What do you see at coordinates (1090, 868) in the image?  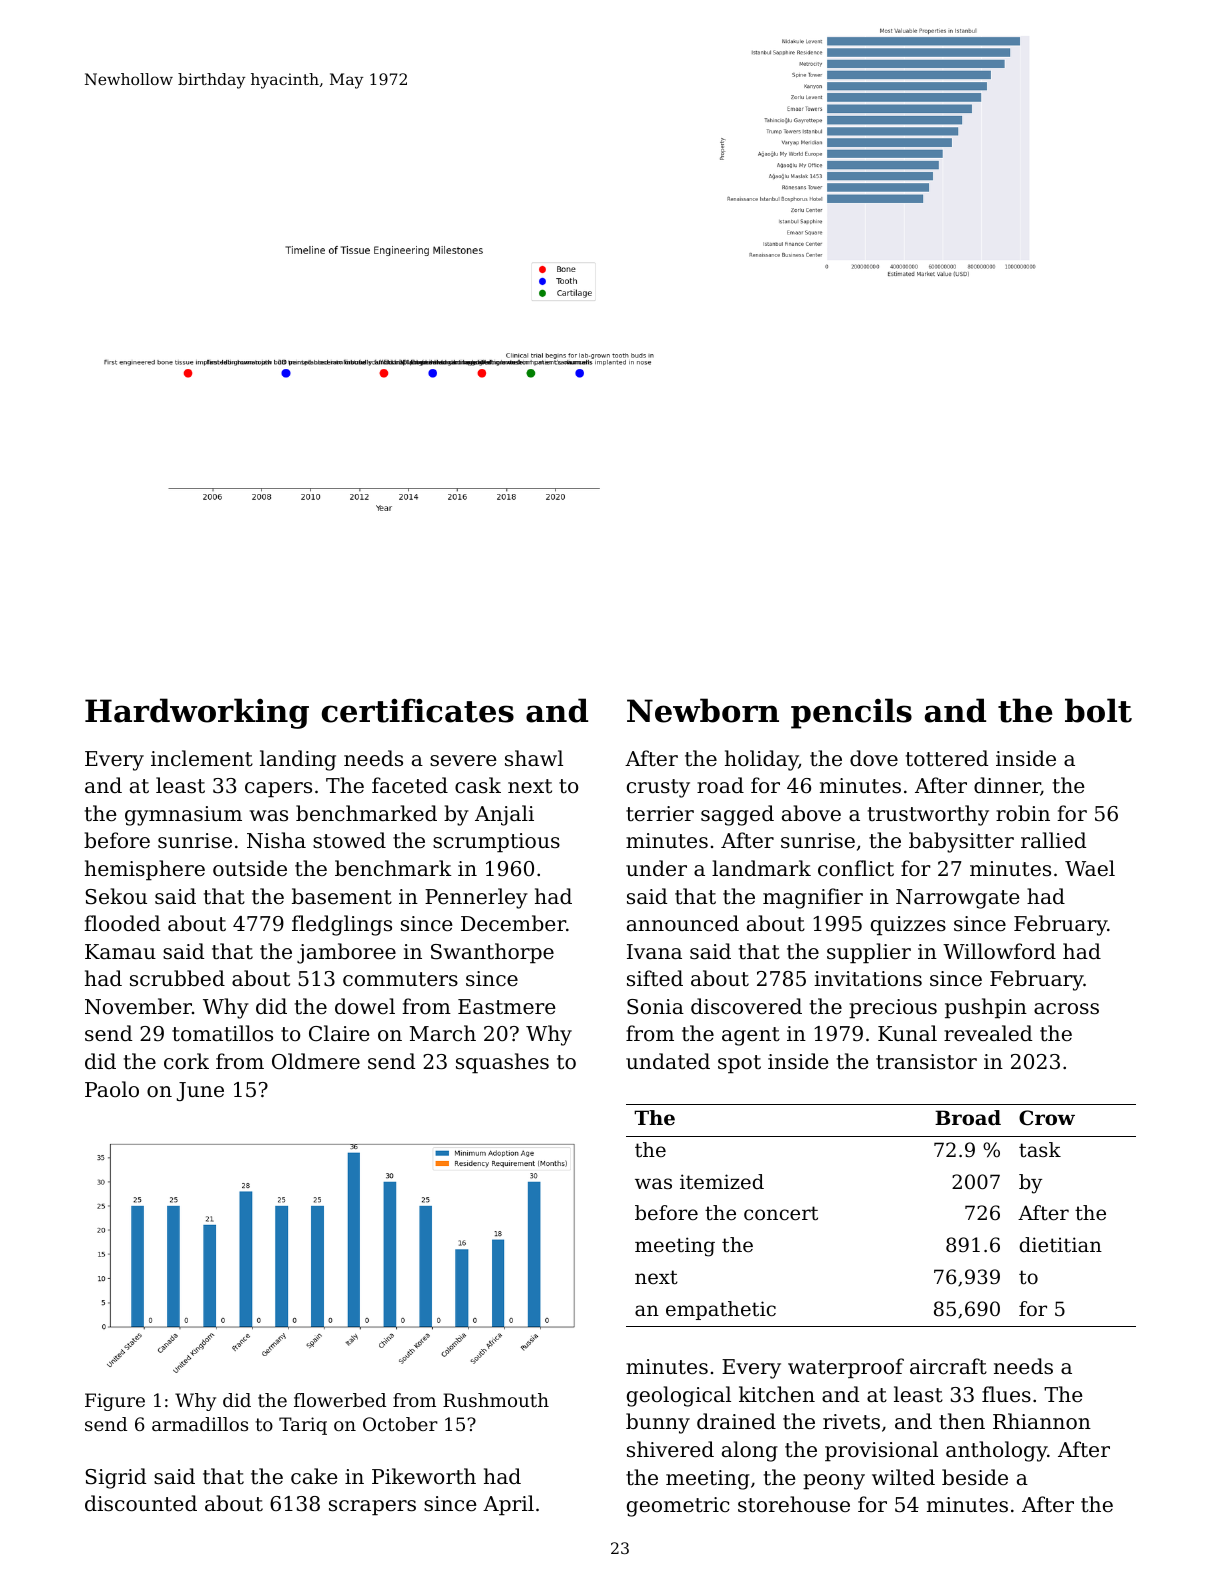 I see `Wael` at bounding box center [1090, 868].
